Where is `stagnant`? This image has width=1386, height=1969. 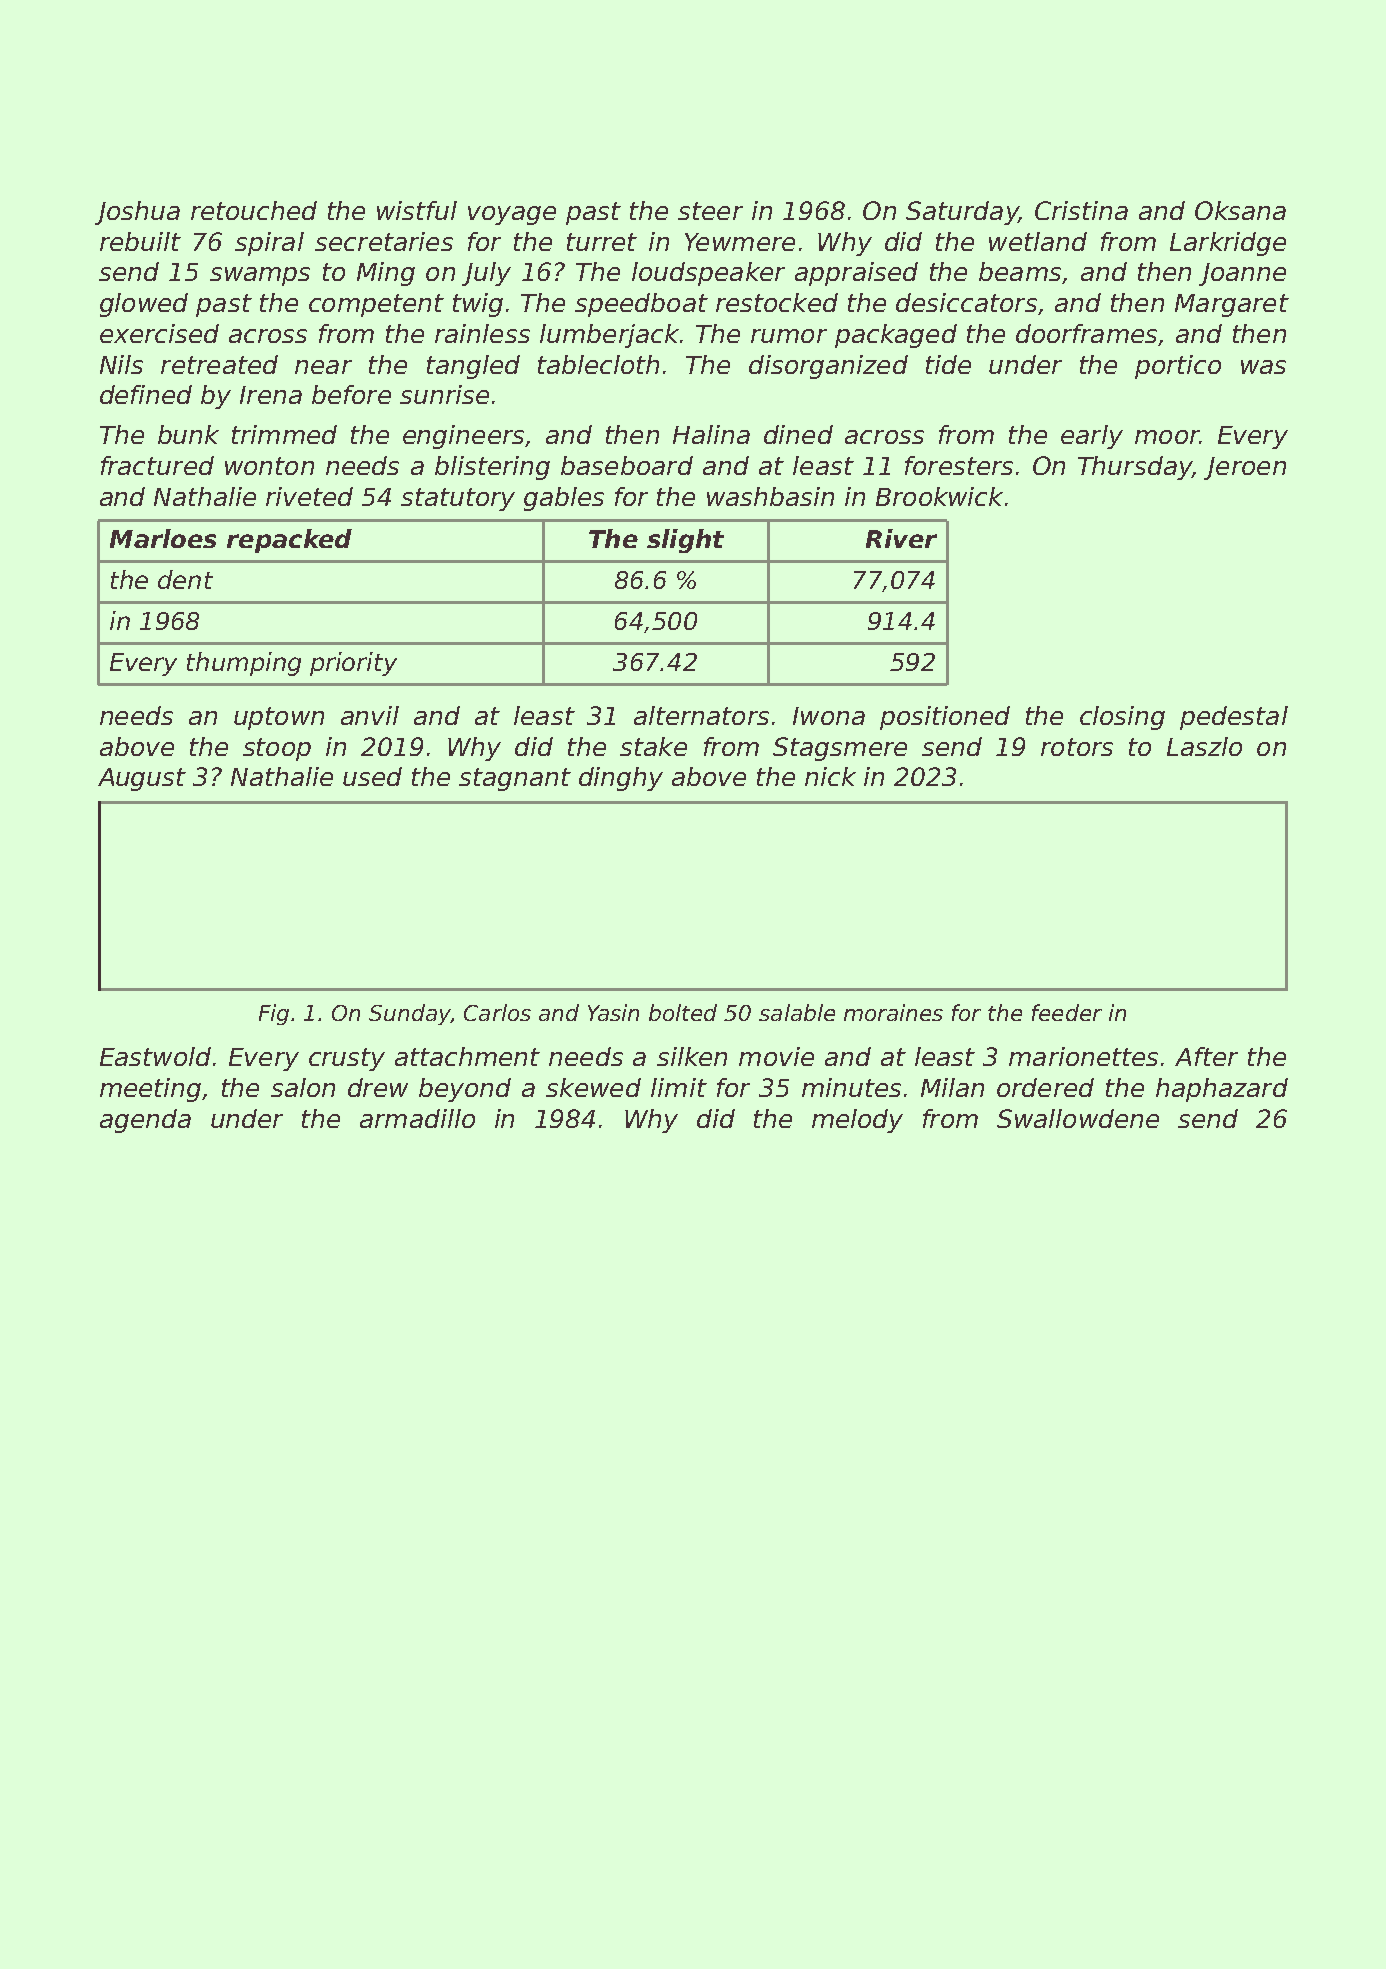
stagnant is located at coordinates (515, 779).
